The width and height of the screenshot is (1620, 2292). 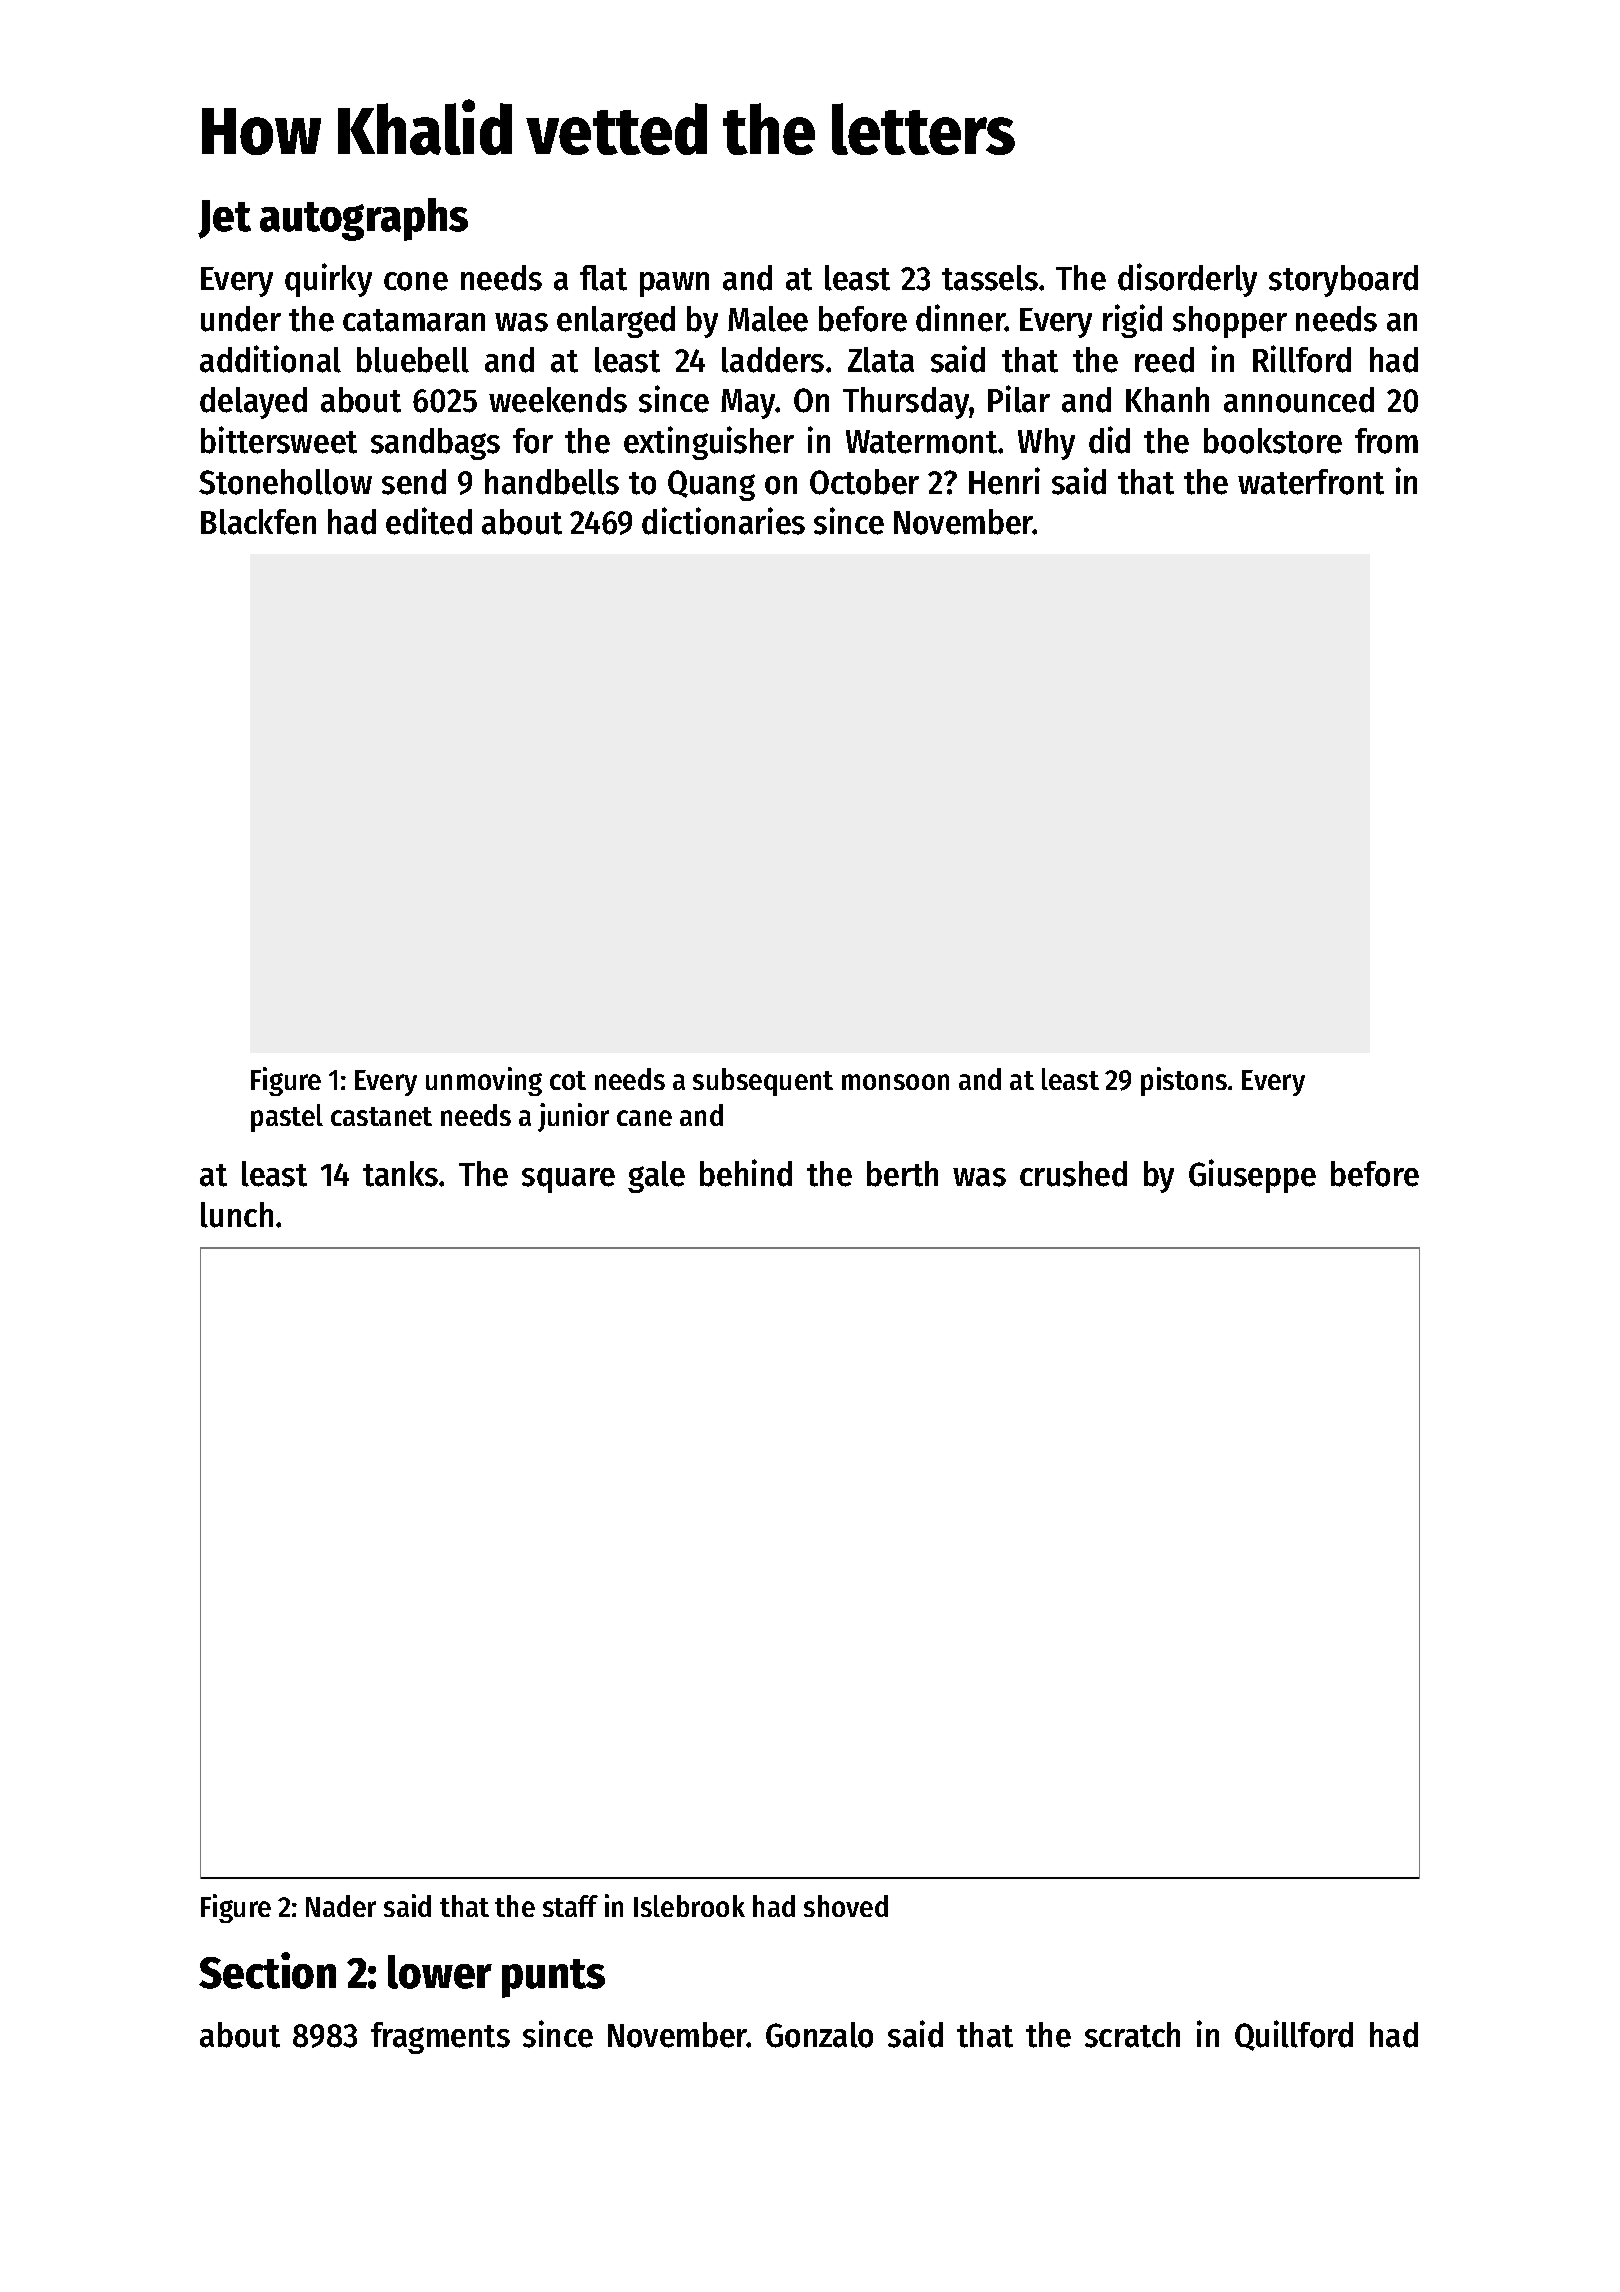 What do you see at coordinates (1132, 2035) in the screenshot?
I see `scratch` at bounding box center [1132, 2035].
